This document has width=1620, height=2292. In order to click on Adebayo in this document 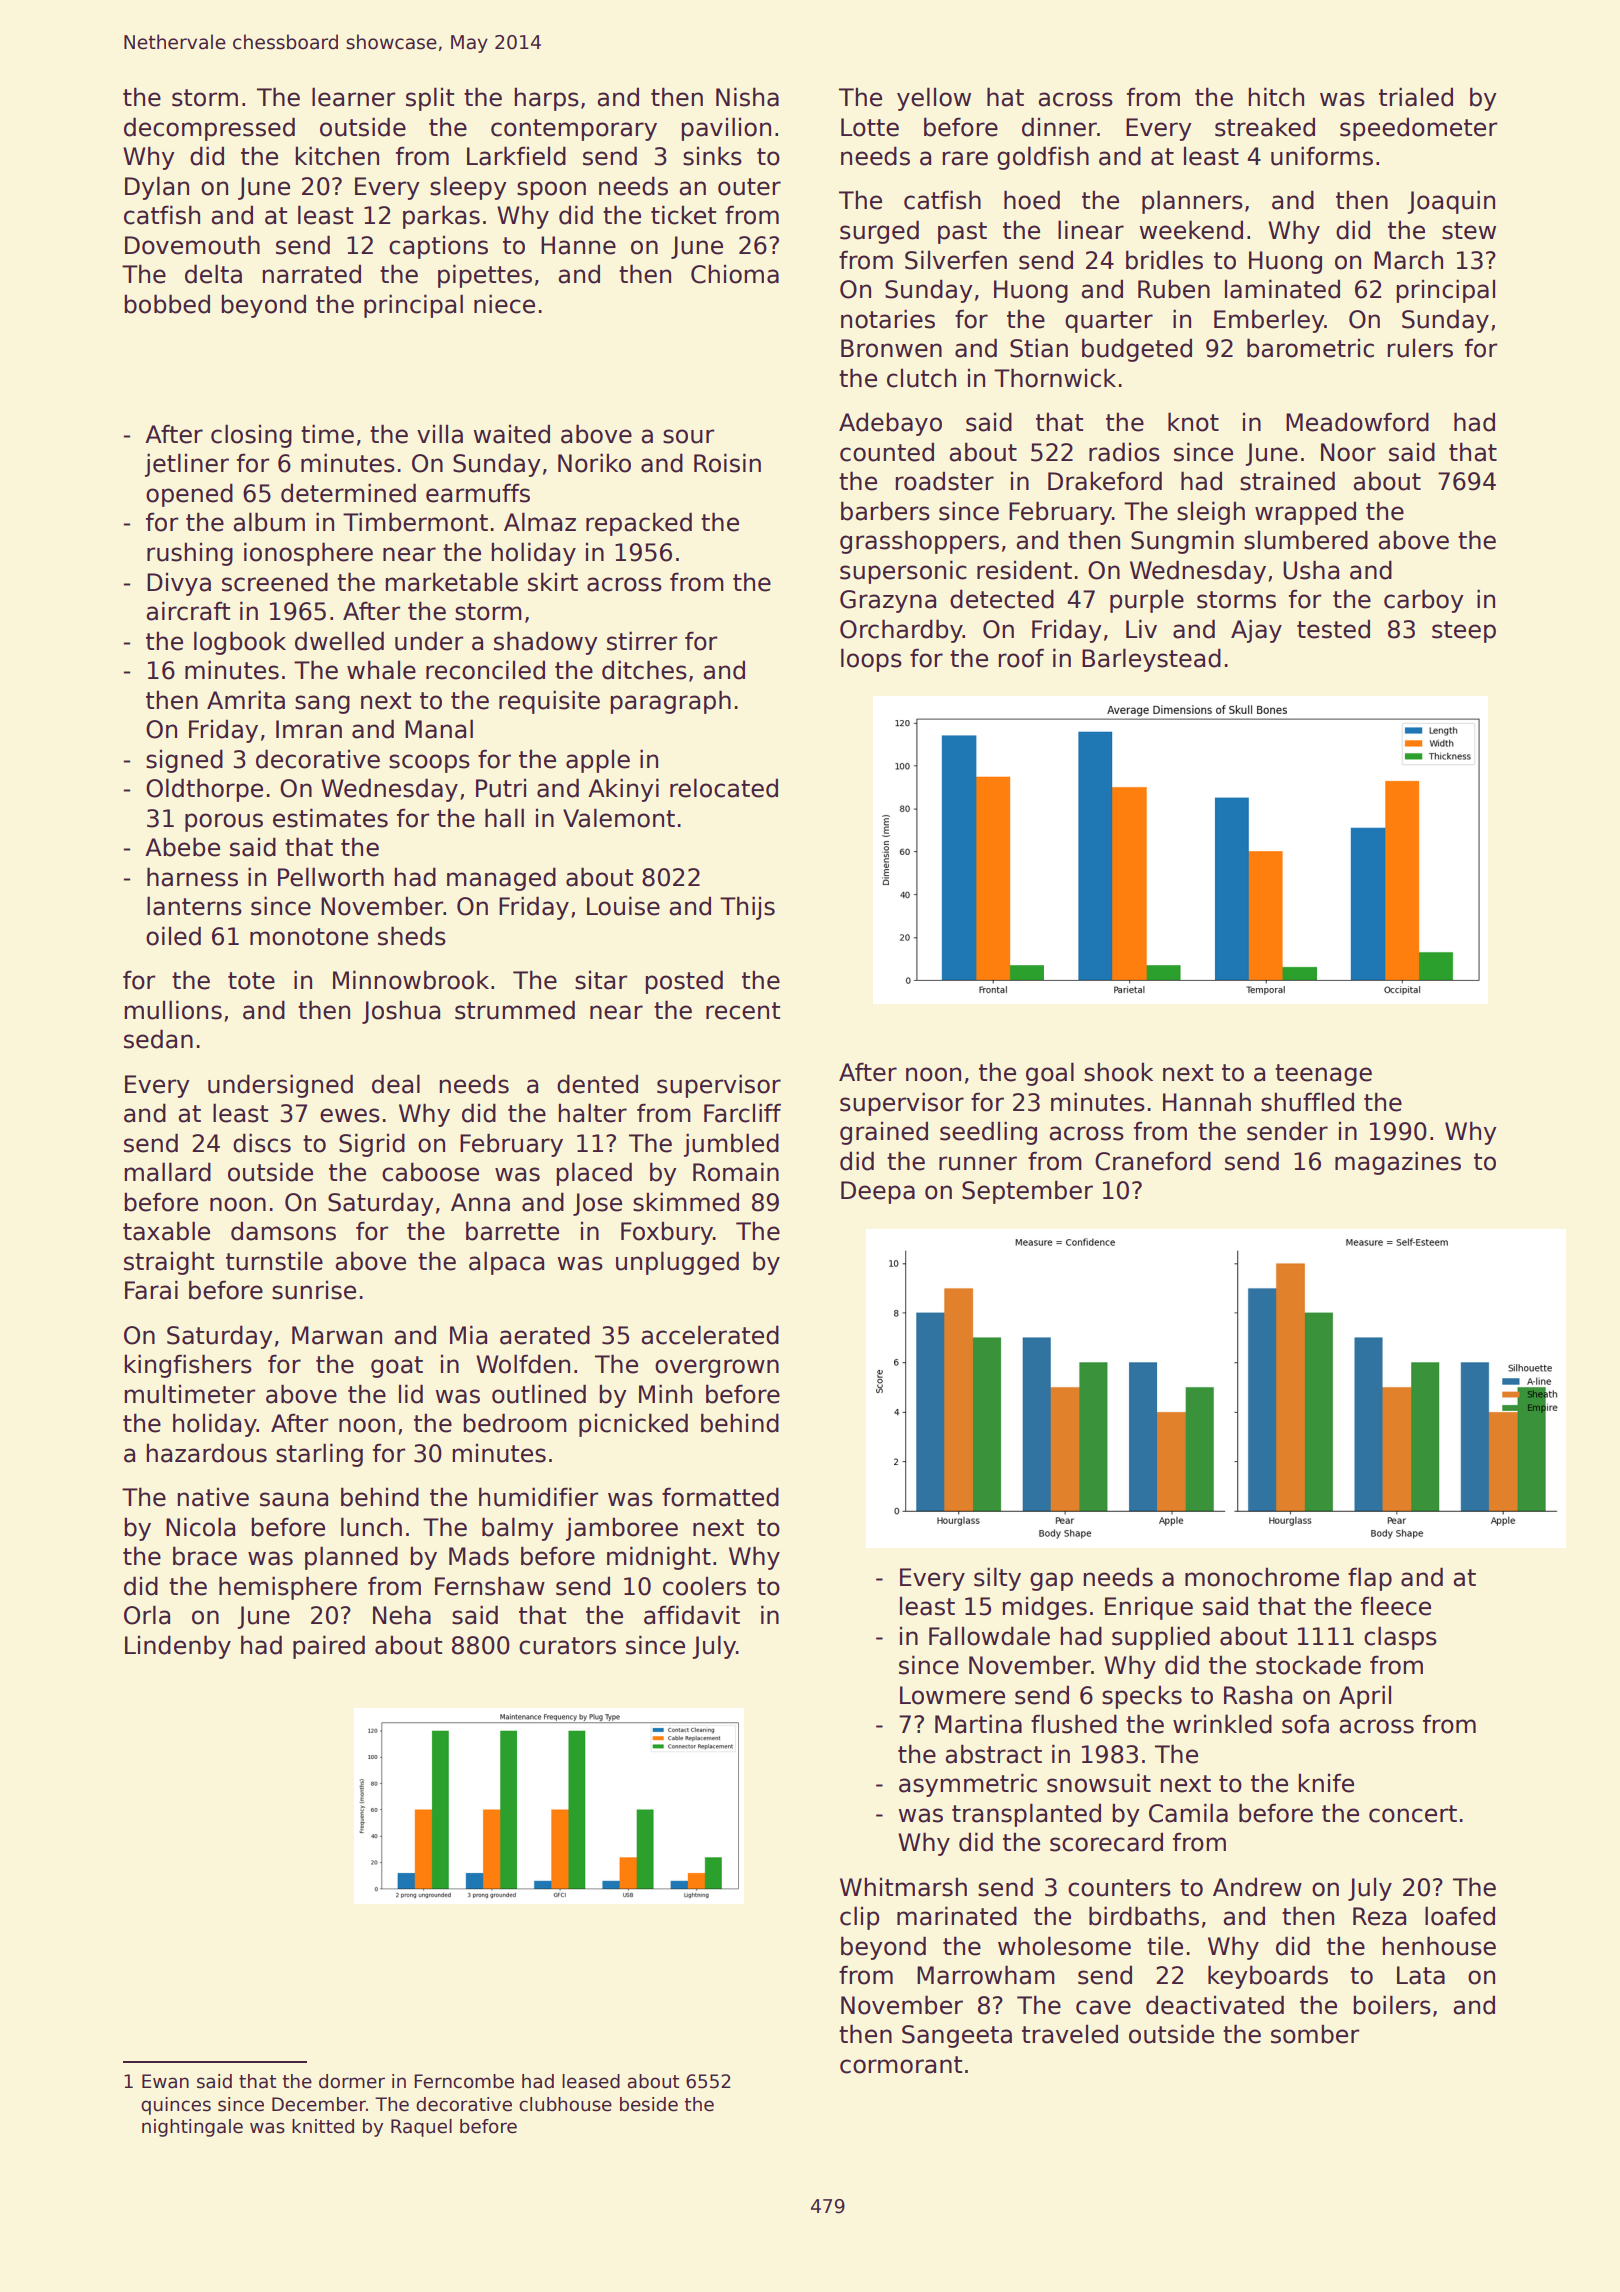, I will do `click(890, 424)`.
